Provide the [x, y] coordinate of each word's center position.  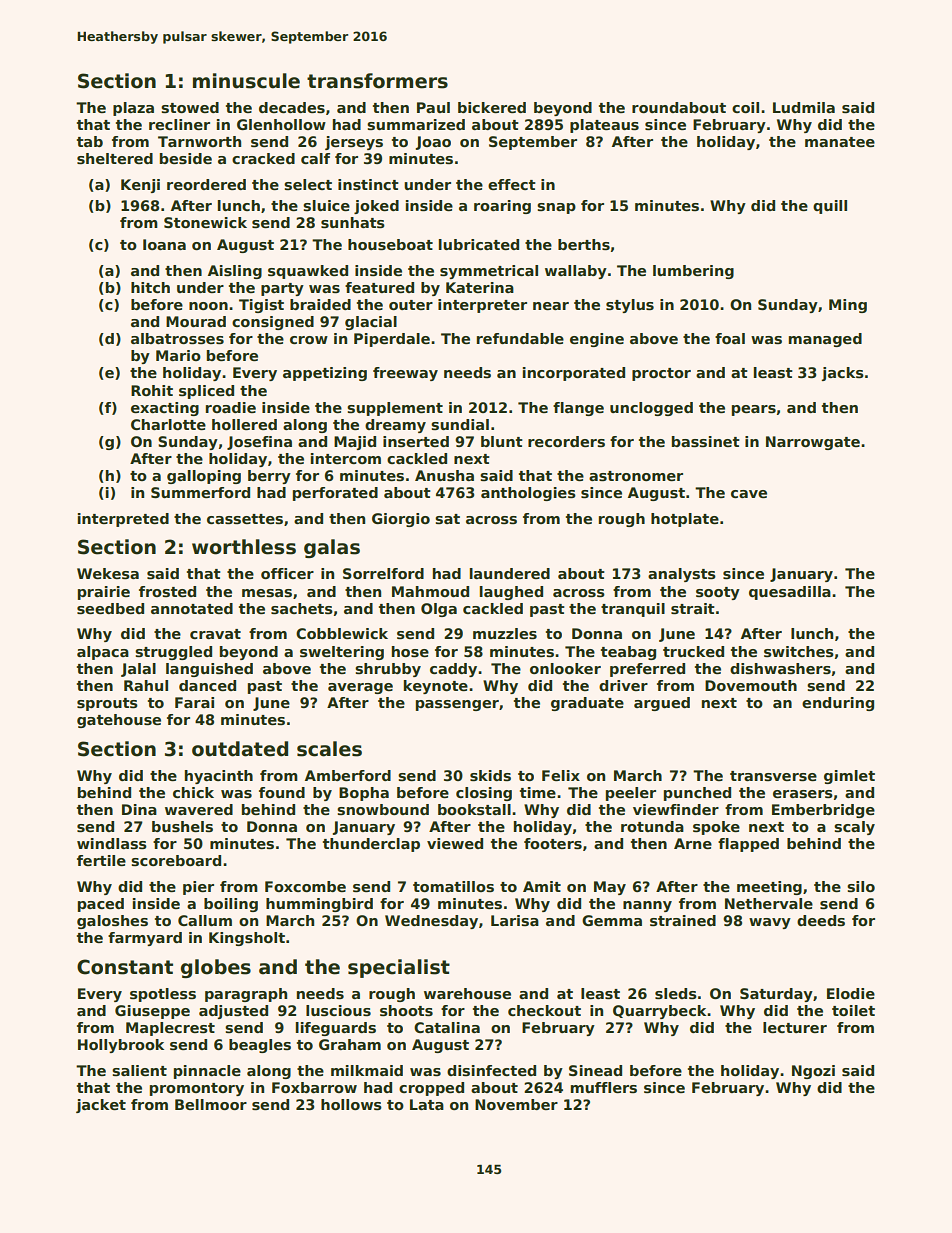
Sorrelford [383, 573]
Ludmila [804, 107]
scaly [854, 828]
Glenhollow [281, 124]
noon [208, 306]
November [516, 1104]
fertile [101, 860]
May [610, 888]
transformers [377, 81]
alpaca [103, 653]
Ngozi [813, 1072]
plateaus [604, 126]
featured [379, 287]
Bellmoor [211, 1104]
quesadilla [790, 593]
